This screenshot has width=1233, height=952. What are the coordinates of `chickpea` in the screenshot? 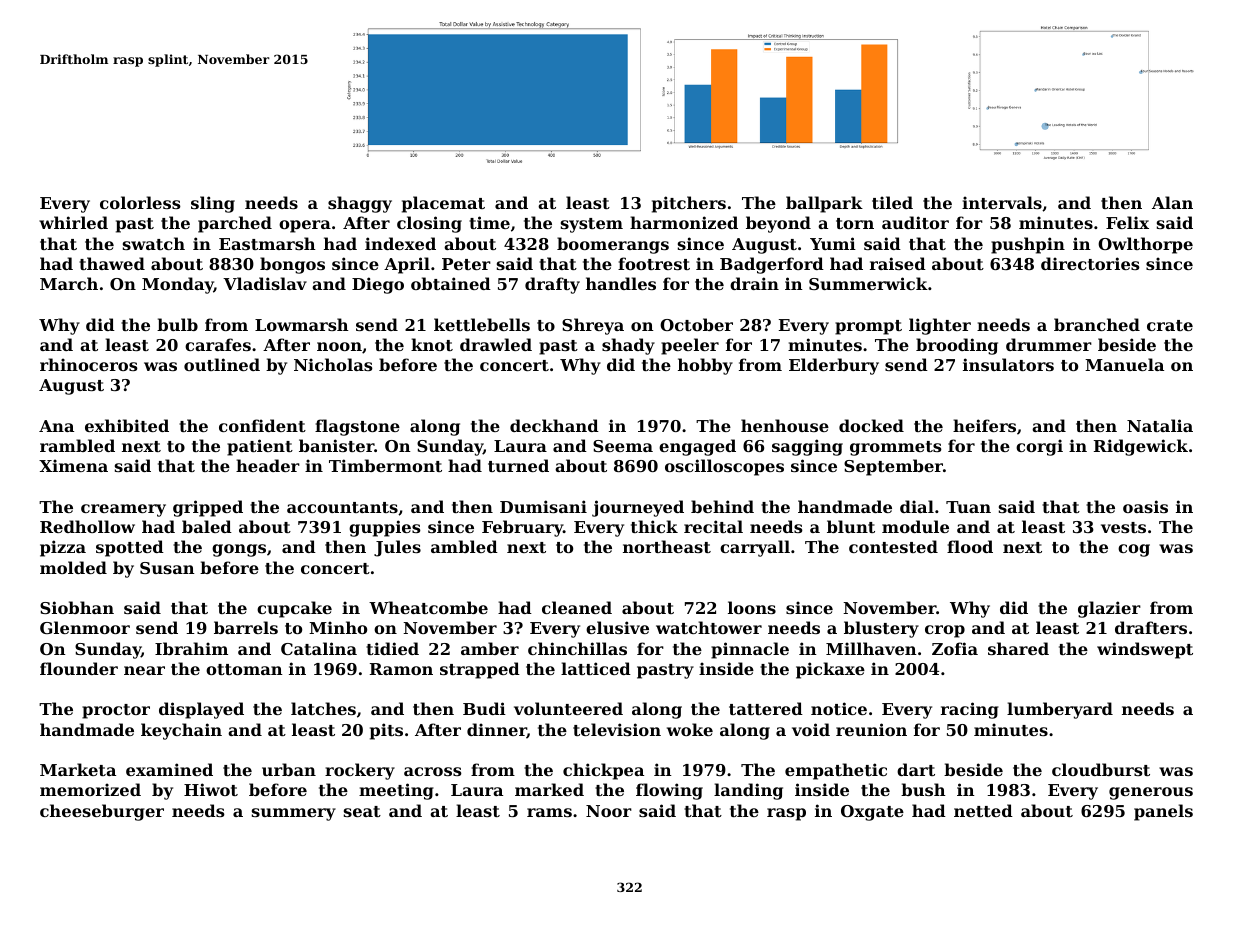 It's located at (603, 771).
